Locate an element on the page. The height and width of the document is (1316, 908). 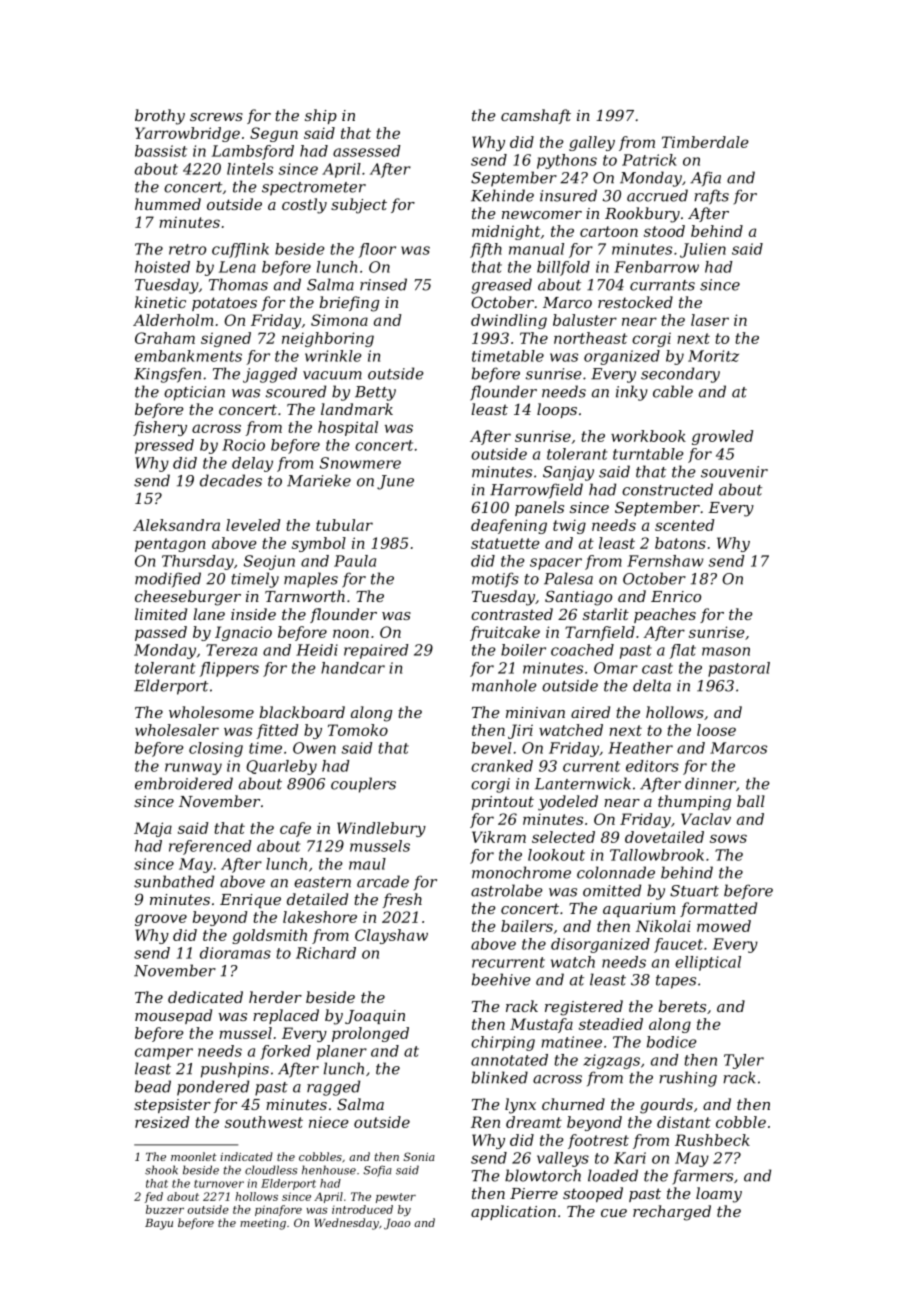
Clayshaw is located at coordinates (391, 936).
